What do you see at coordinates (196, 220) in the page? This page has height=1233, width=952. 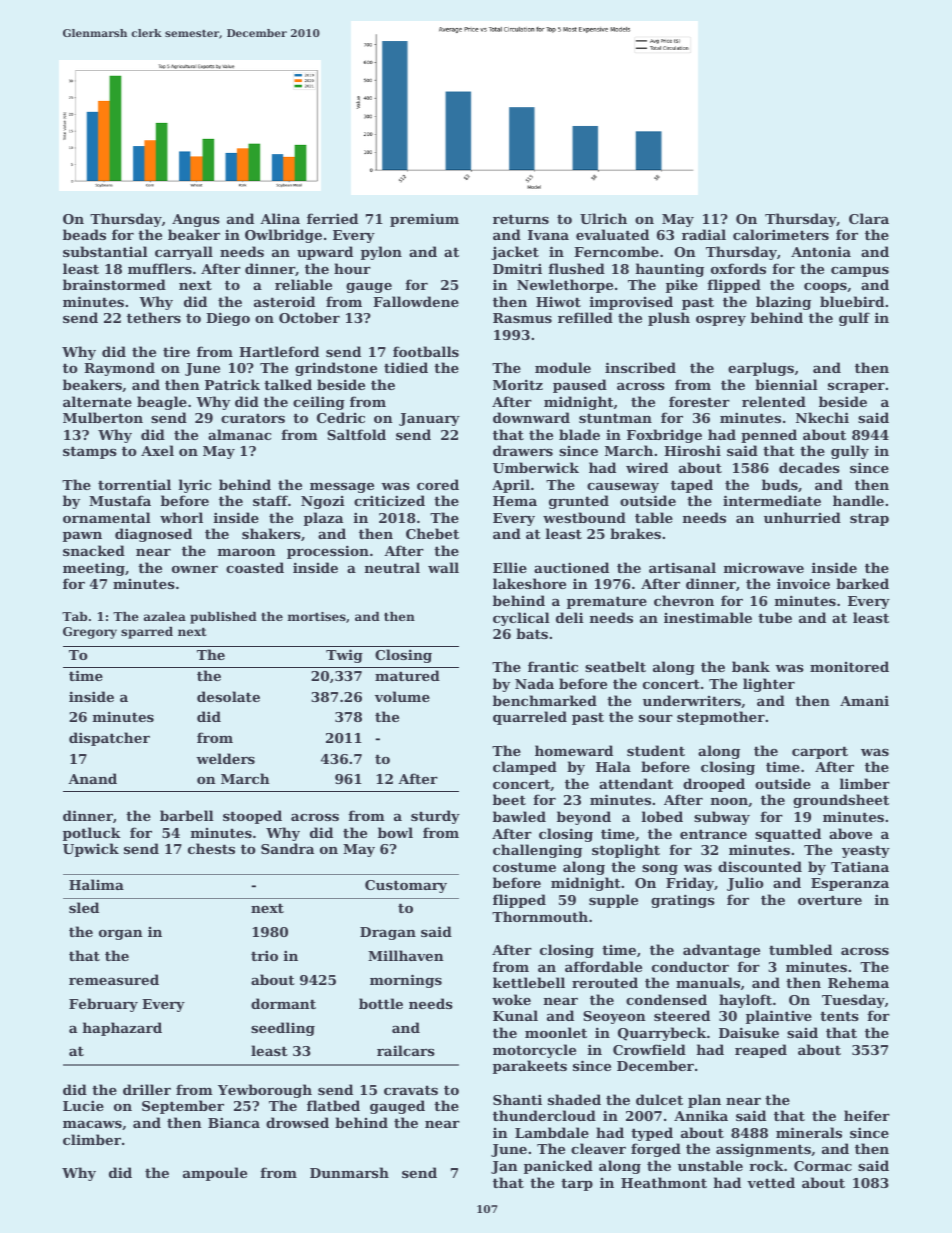 I see `Angus` at bounding box center [196, 220].
